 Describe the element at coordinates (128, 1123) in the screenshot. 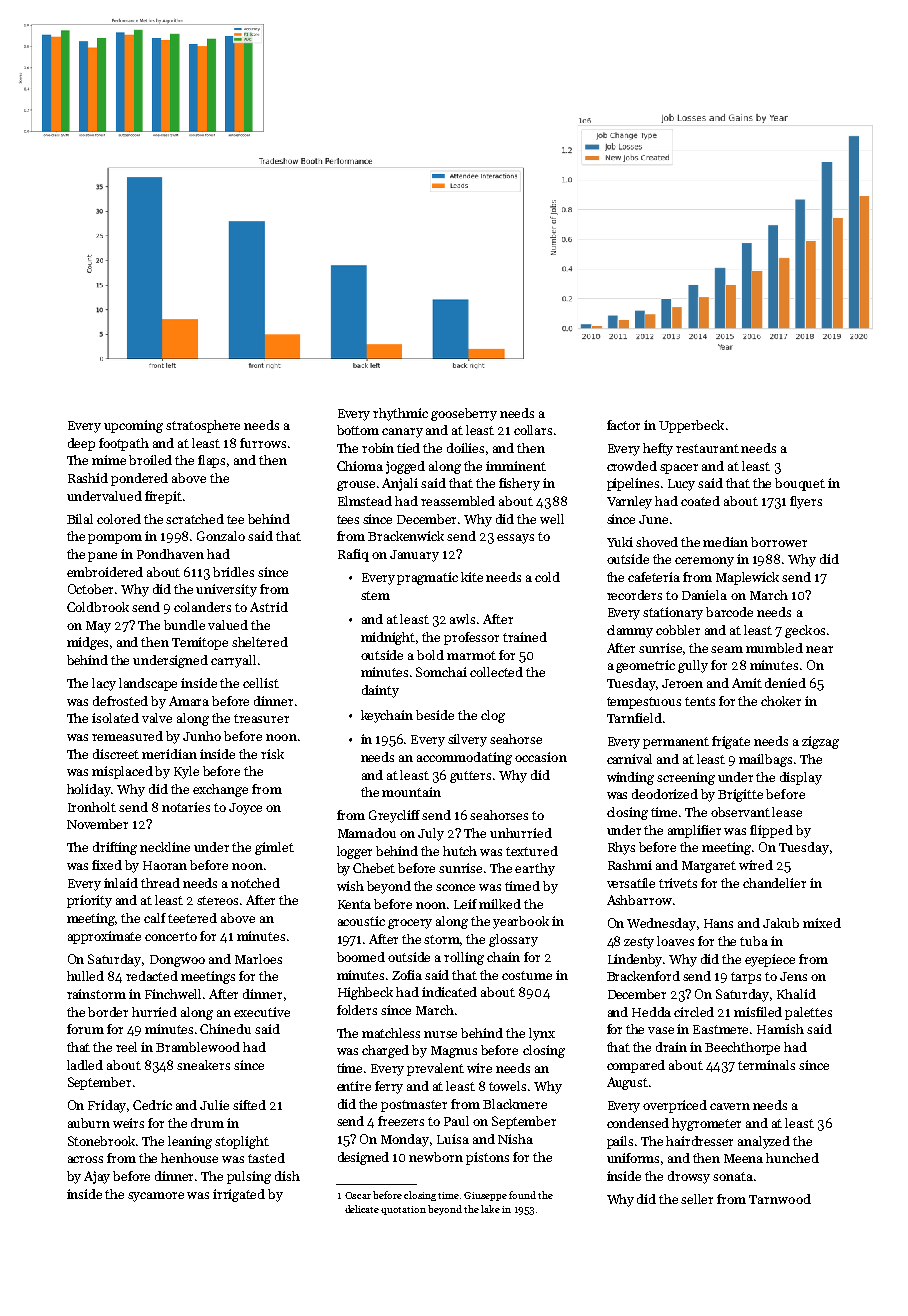

I see `weirs` at that location.
